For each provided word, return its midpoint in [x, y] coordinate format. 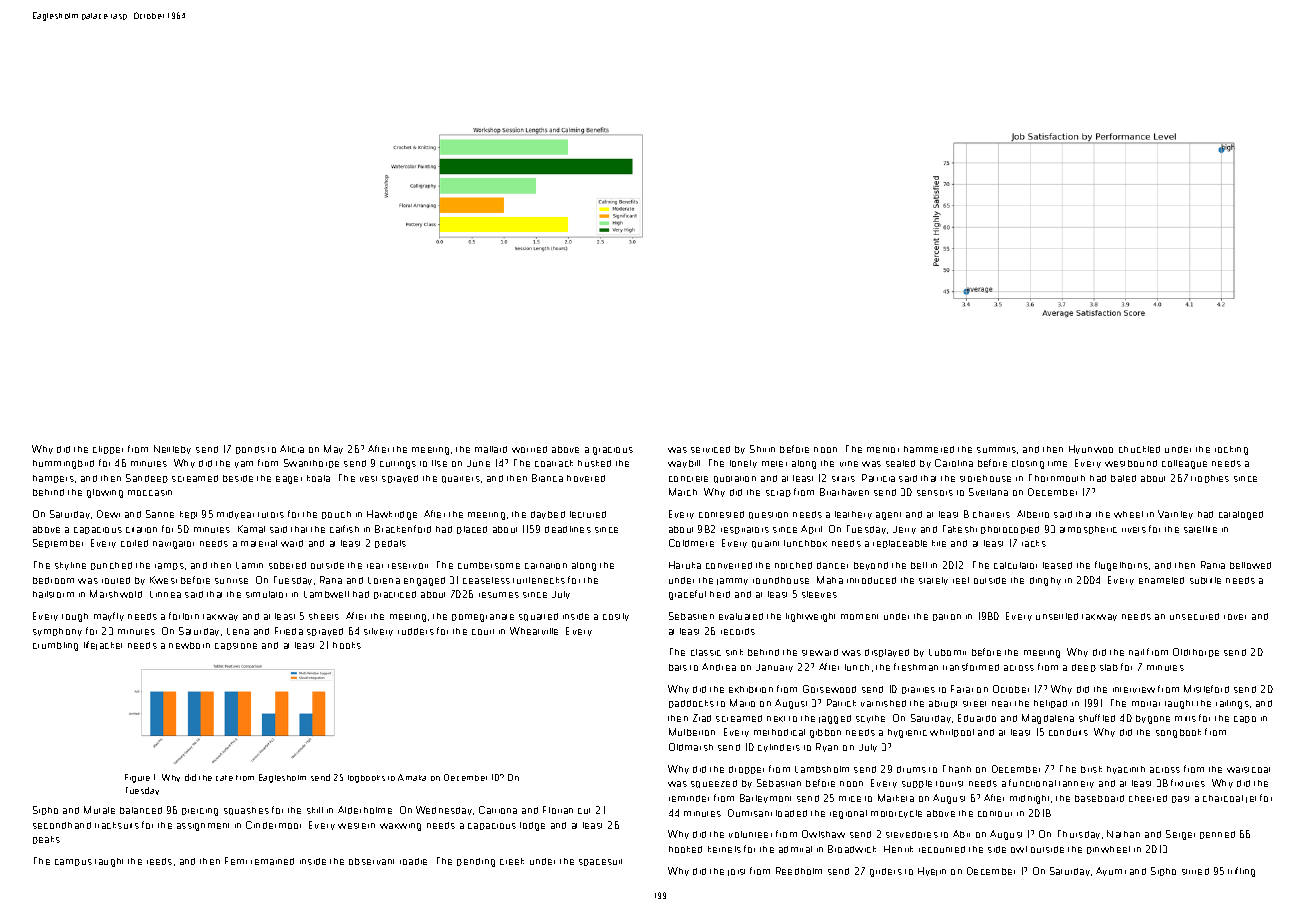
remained [272, 861]
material [259, 543]
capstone [236, 646]
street [974, 704]
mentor [883, 450]
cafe [224, 778]
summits [996, 450]
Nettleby [172, 449]
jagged [835, 719]
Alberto [1033, 514]
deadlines [568, 529]
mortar [1146, 704]
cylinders [779, 748]
